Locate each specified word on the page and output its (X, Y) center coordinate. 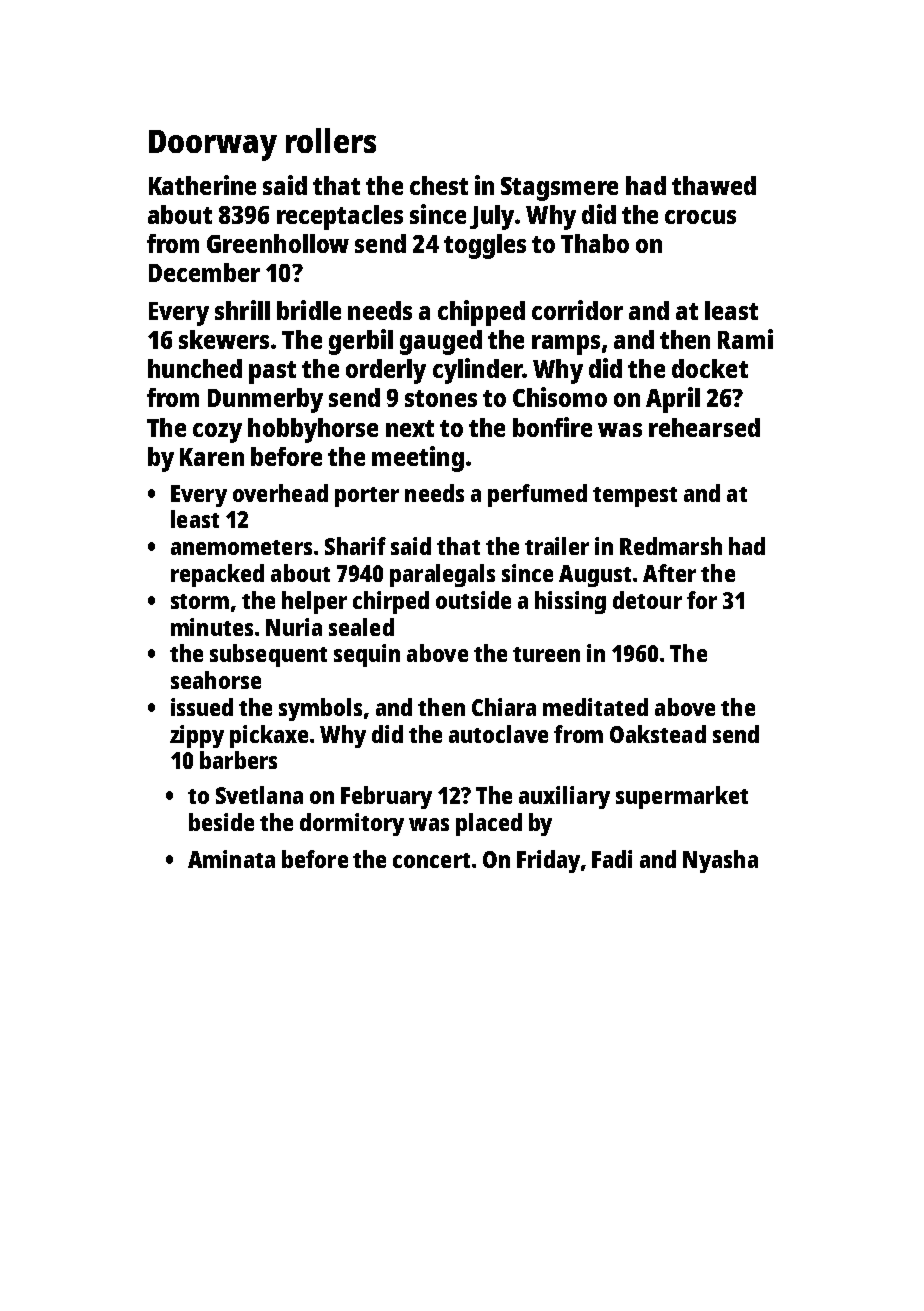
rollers (331, 140)
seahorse (216, 680)
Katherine (202, 185)
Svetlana (259, 795)
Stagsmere (559, 189)
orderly (386, 371)
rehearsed (704, 427)
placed (489, 824)
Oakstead (658, 734)
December (204, 272)
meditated (595, 707)
